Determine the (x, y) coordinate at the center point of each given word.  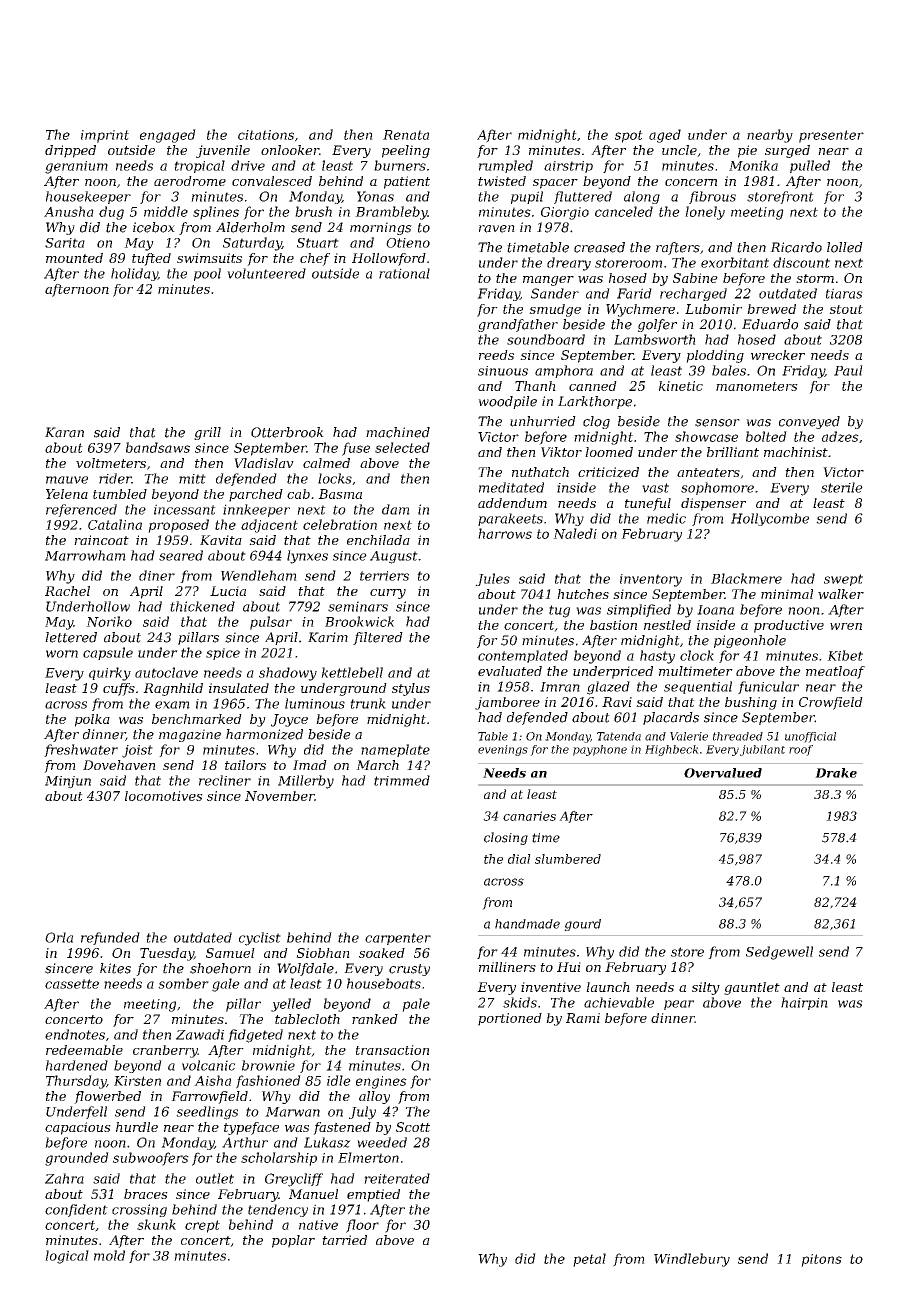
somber (183, 983)
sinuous (503, 371)
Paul (848, 370)
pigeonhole (750, 641)
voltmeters (111, 463)
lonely (705, 213)
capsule (108, 653)
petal (589, 1260)
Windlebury (692, 1260)
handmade (527, 924)
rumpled (506, 166)
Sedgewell (779, 953)
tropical (199, 166)
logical (67, 1257)
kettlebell (352, 672)
